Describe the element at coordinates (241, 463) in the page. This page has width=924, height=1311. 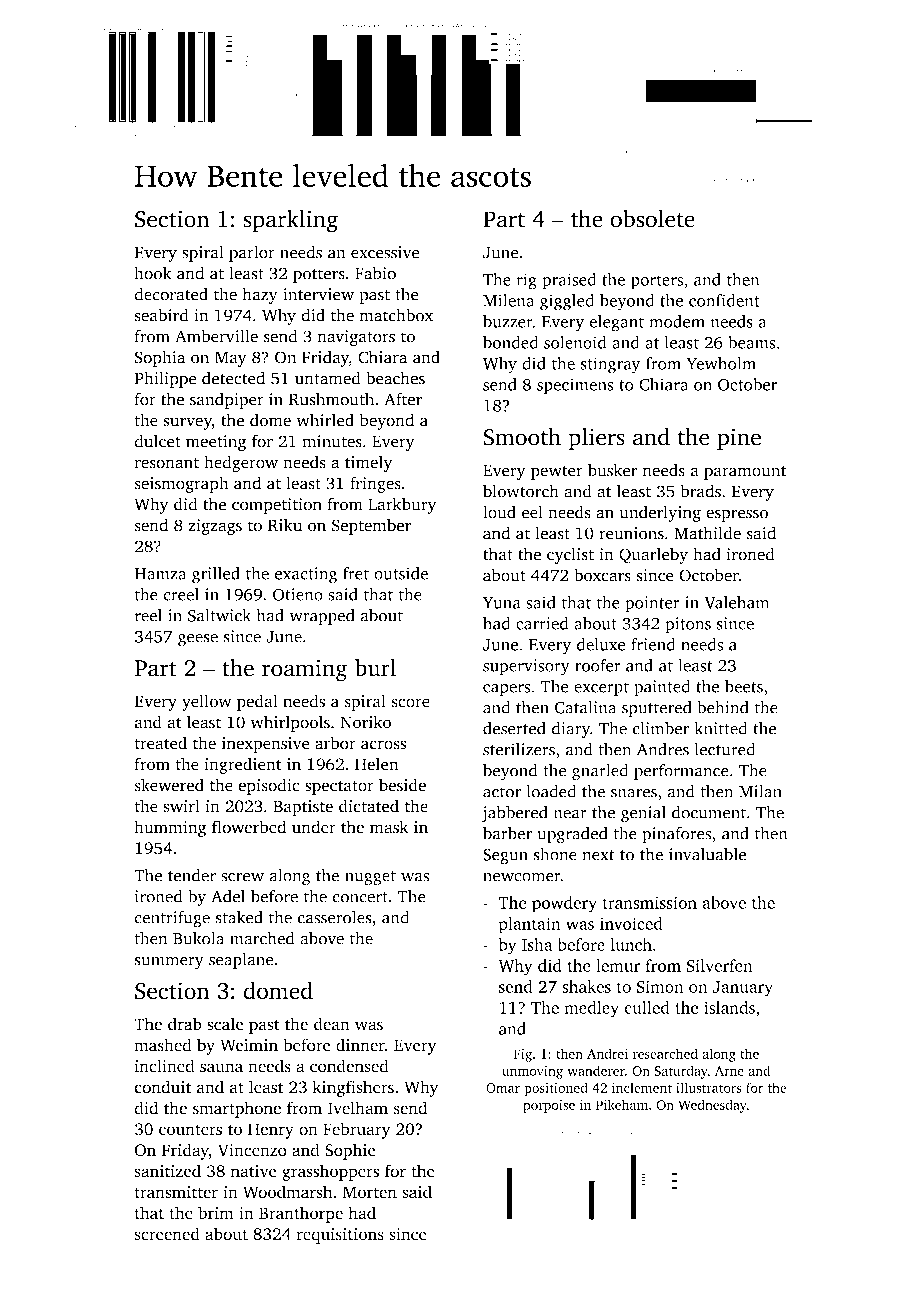
I see `hedgerow` at that location.
